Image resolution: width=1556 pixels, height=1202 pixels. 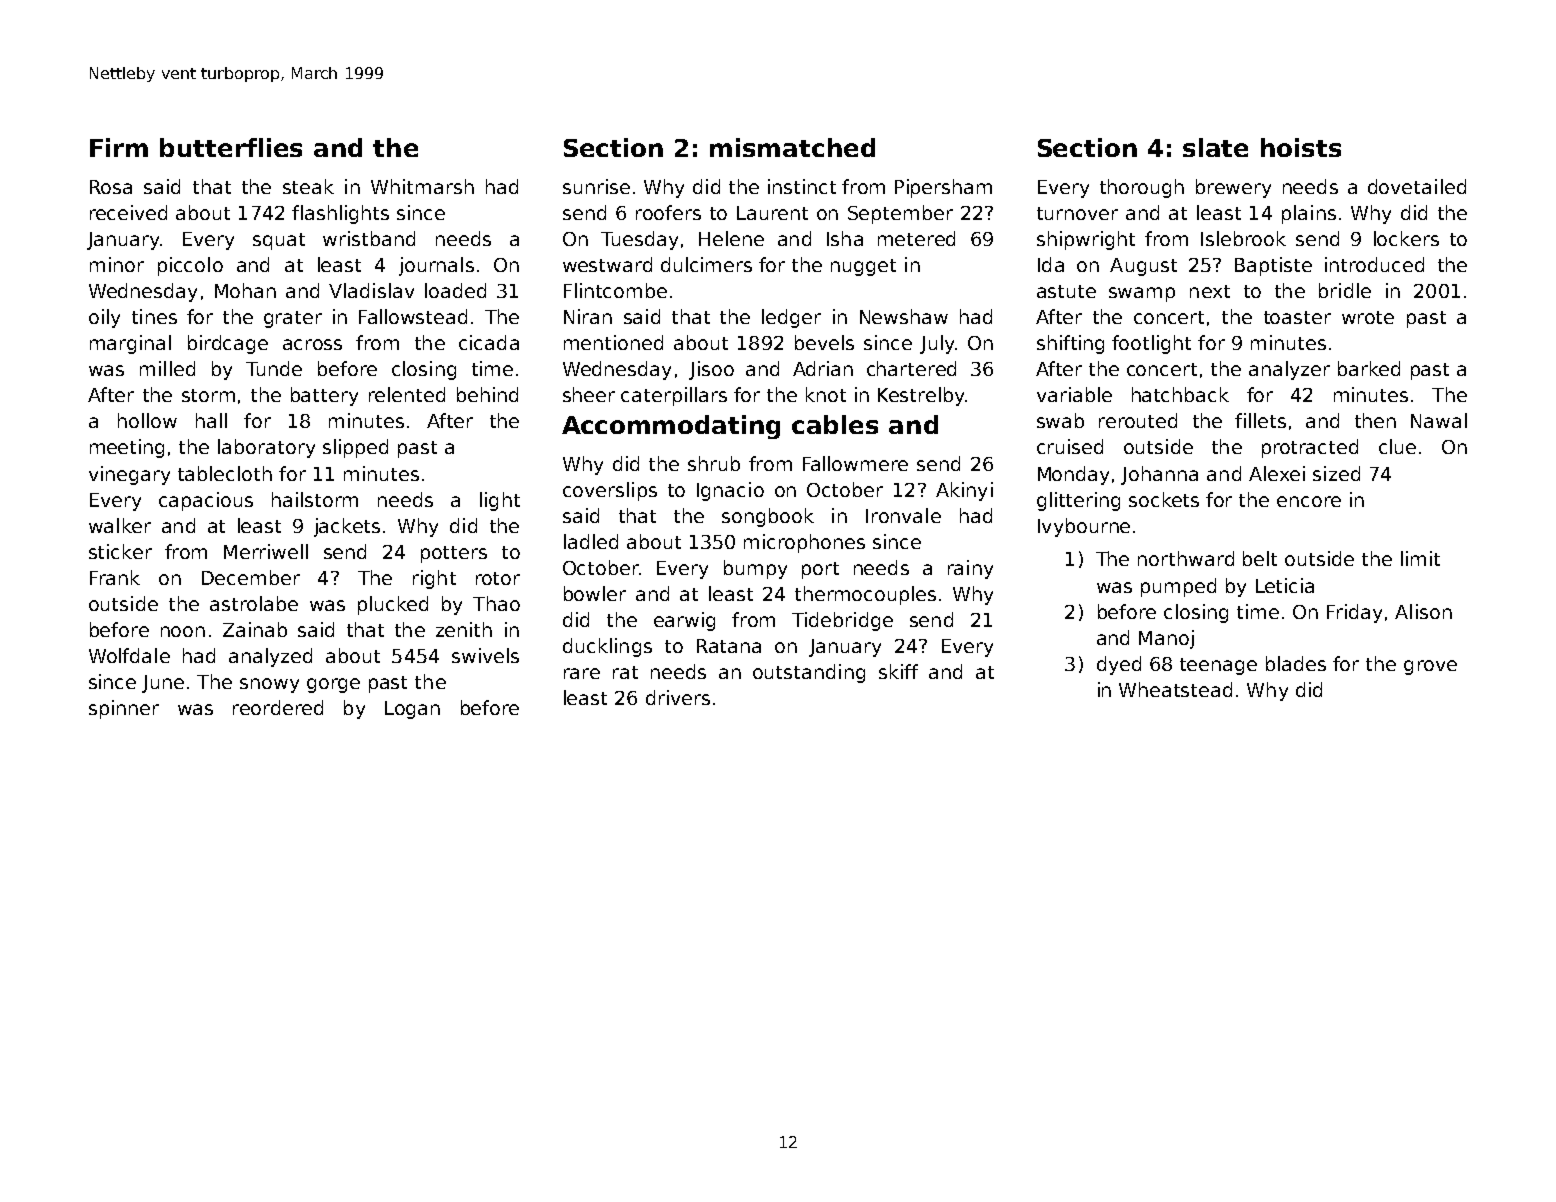 I want to click on potters, so click(x=454, y=554).
